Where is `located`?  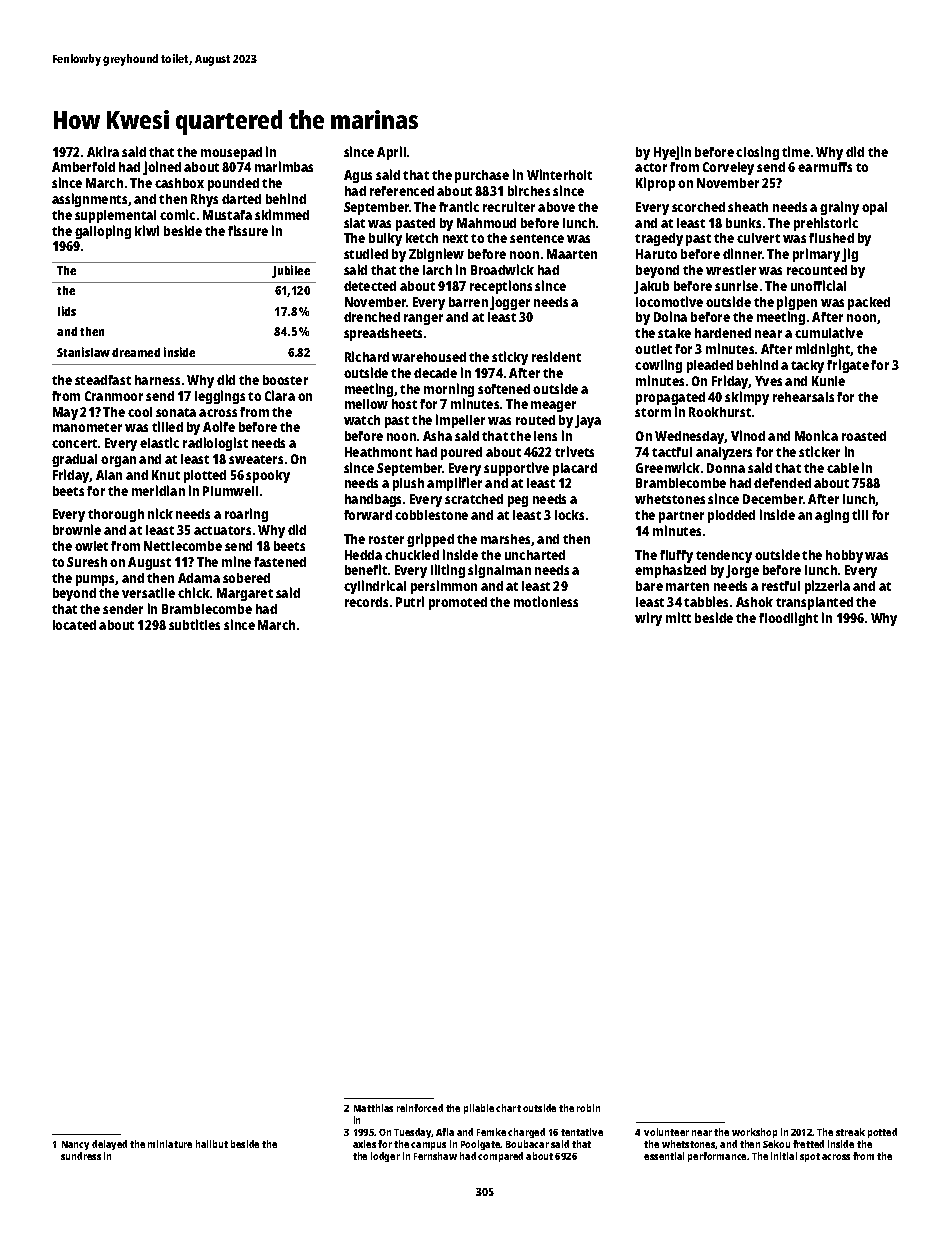
located is located at coordinates (74, 625).
